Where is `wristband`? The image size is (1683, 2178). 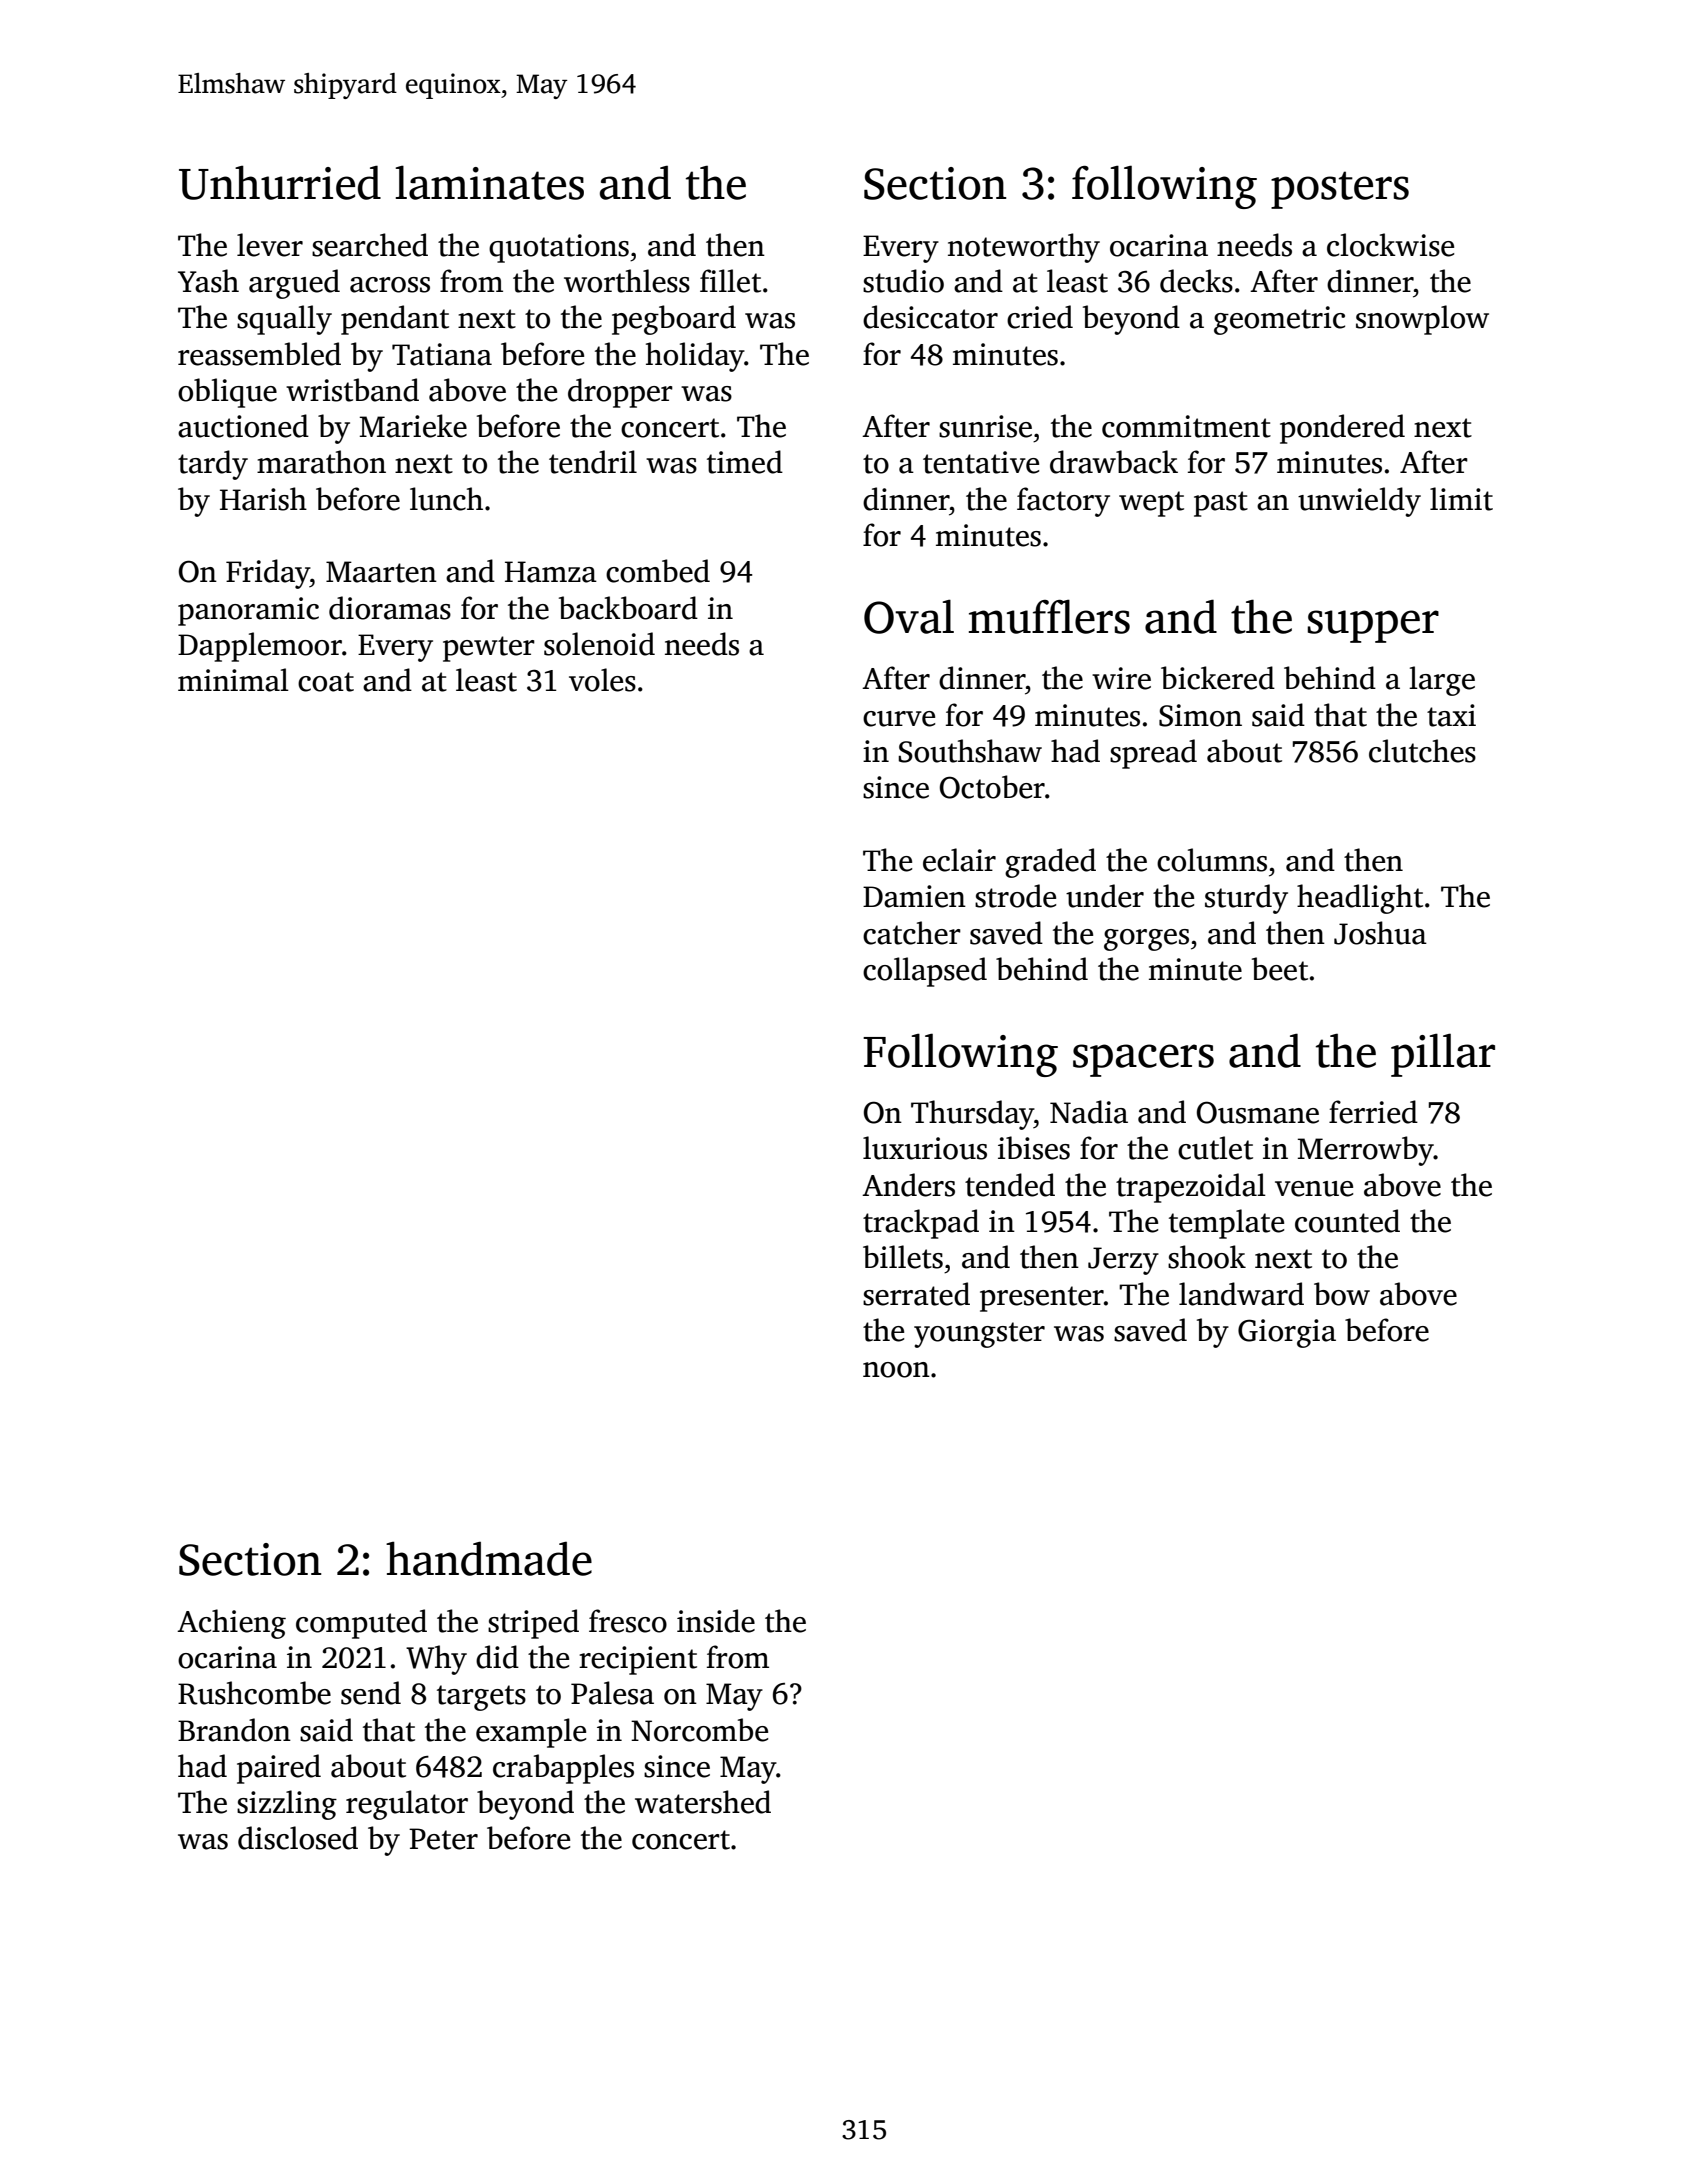 wristband is located at coordinates (352, 390).
